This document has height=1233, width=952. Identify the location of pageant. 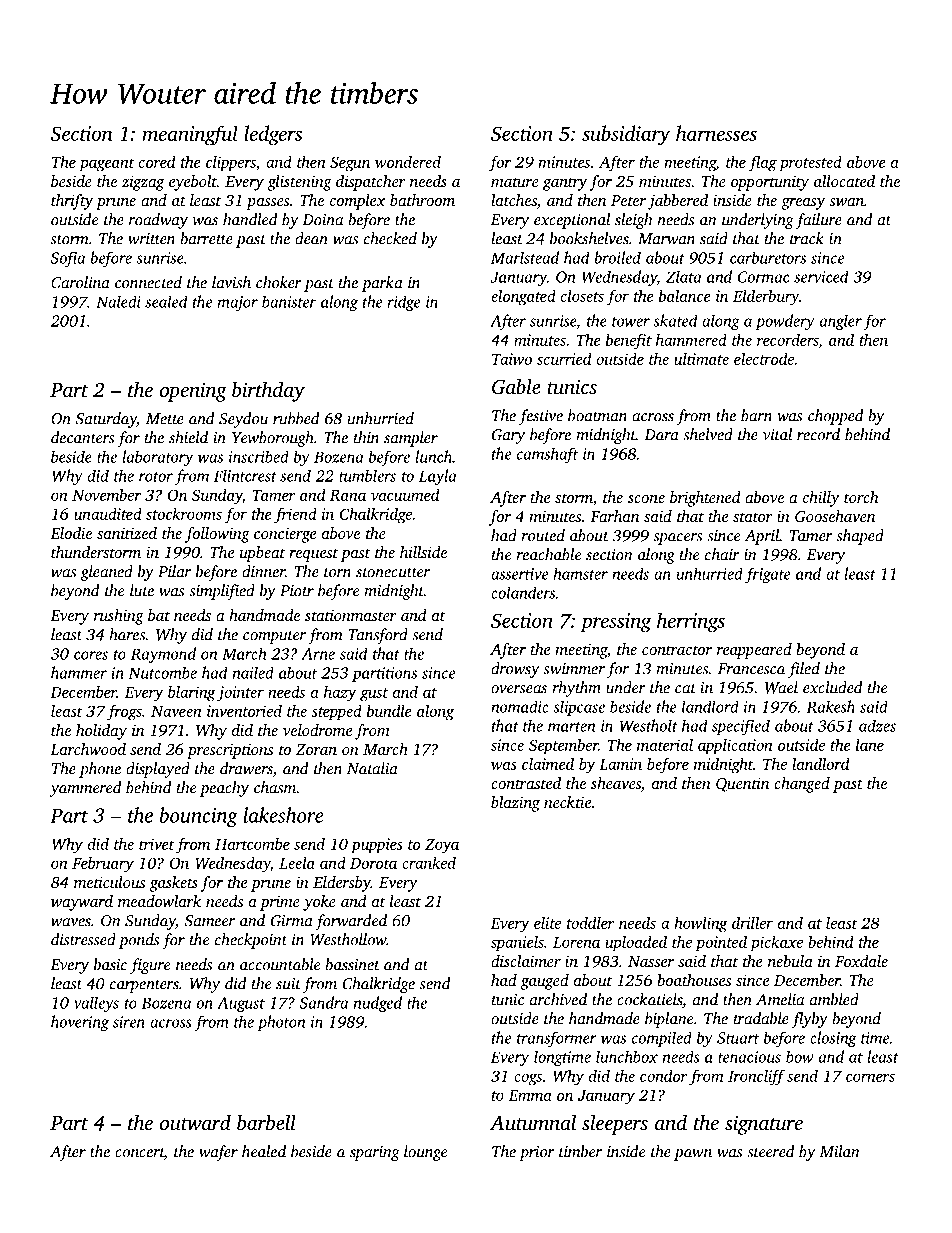
(107, 165).
